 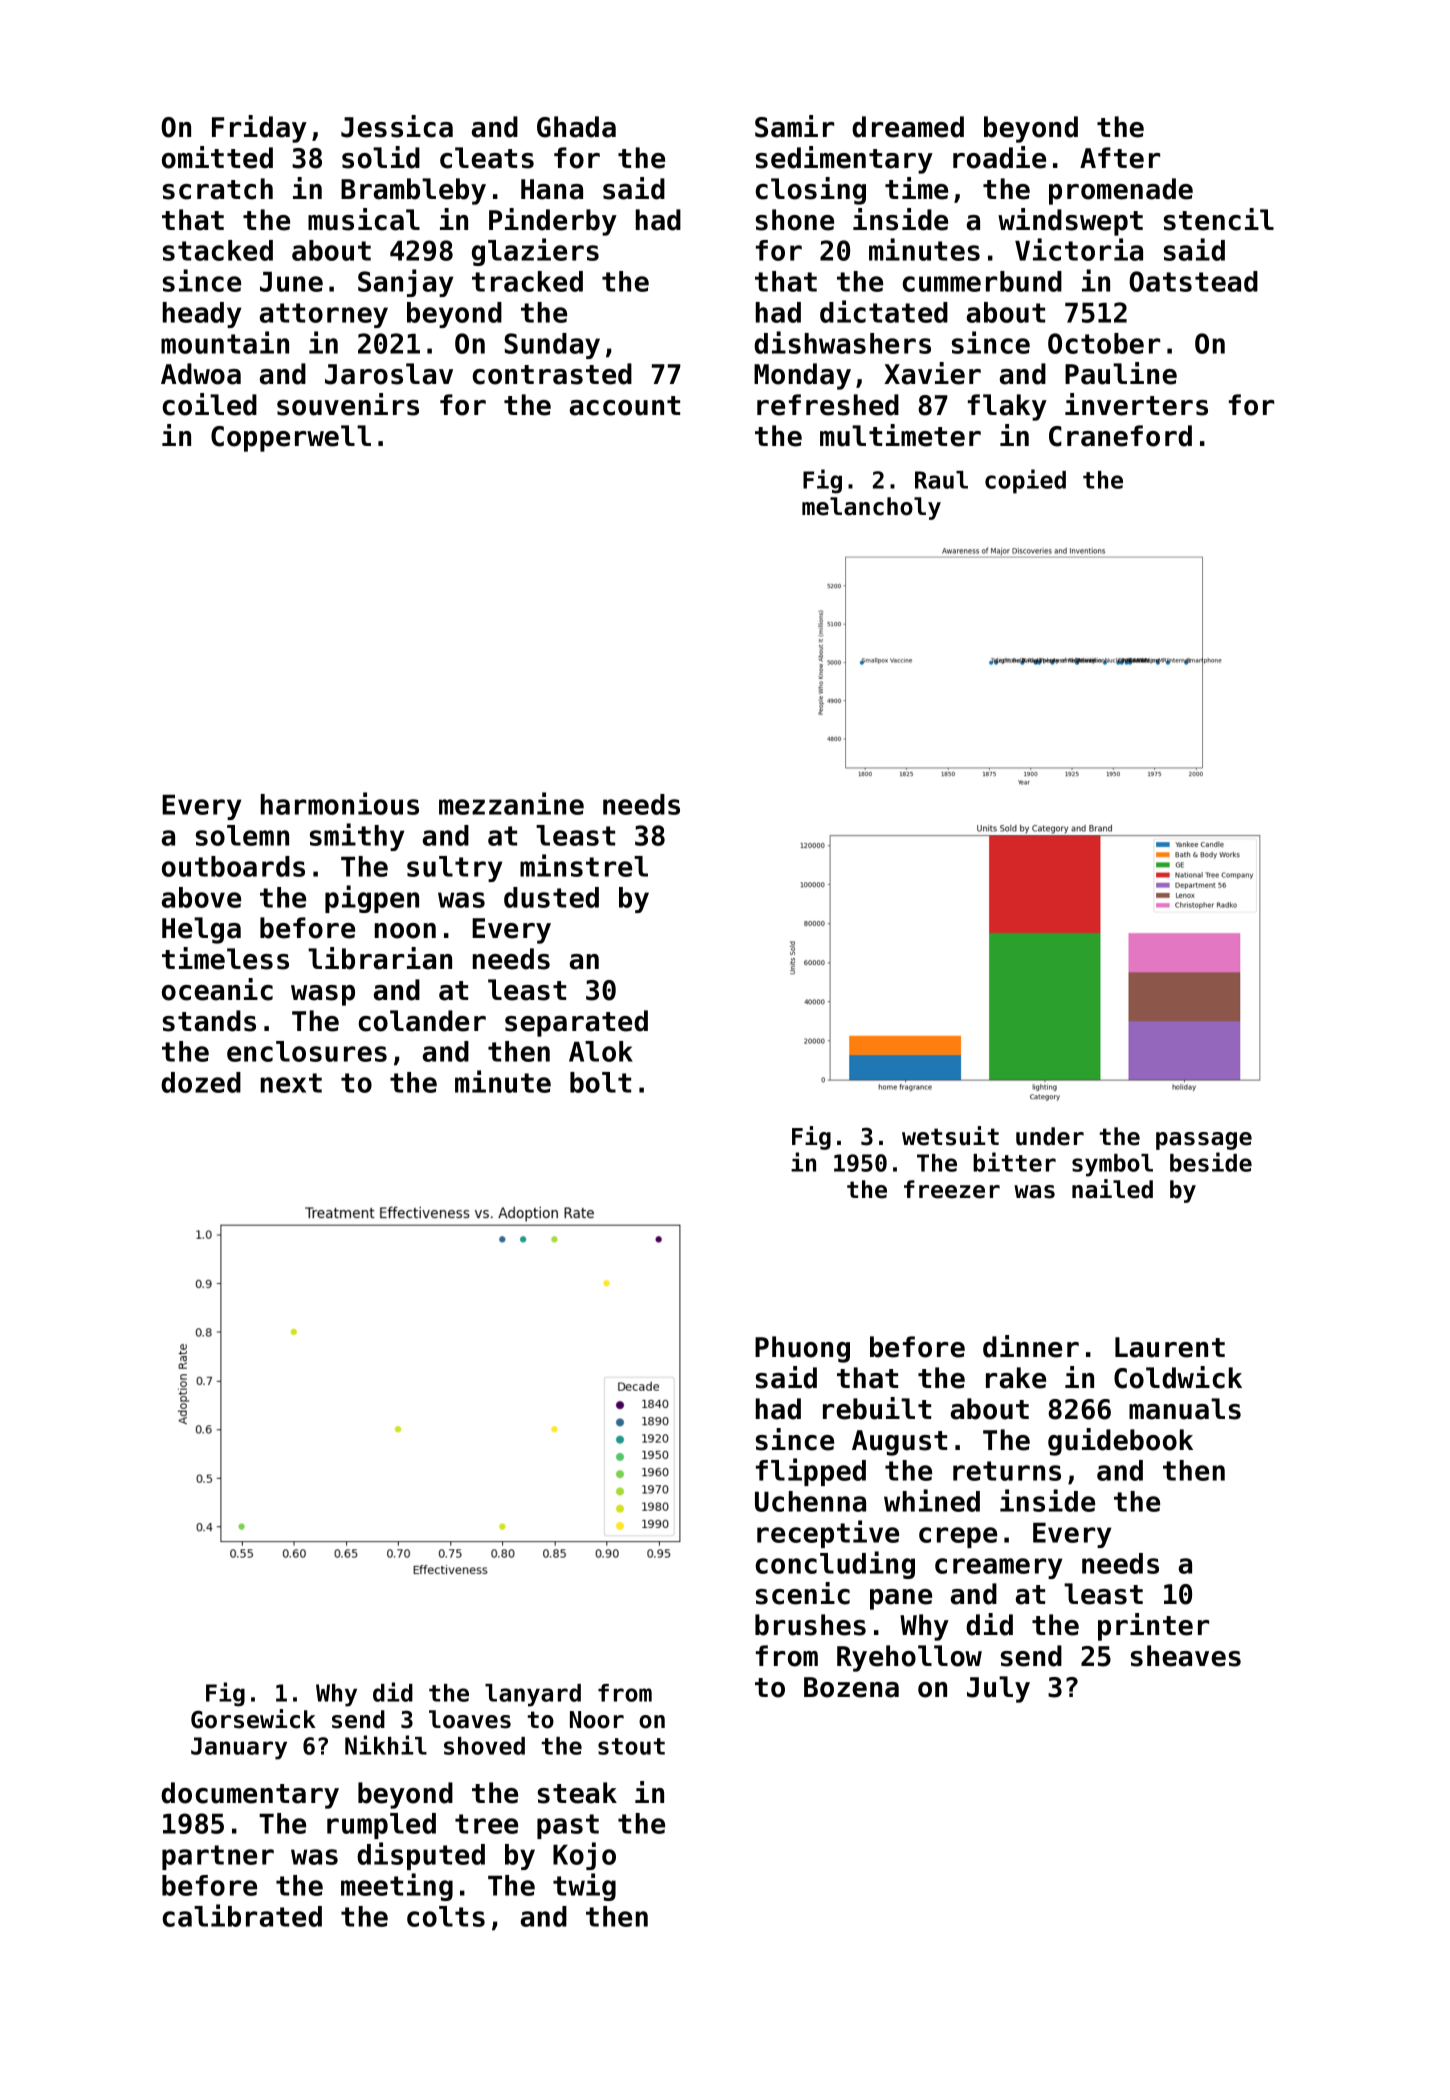 What do you see at coordinates (217, 157) in the screenshot?
I see `omitted` at bounding box center [217, 157].
